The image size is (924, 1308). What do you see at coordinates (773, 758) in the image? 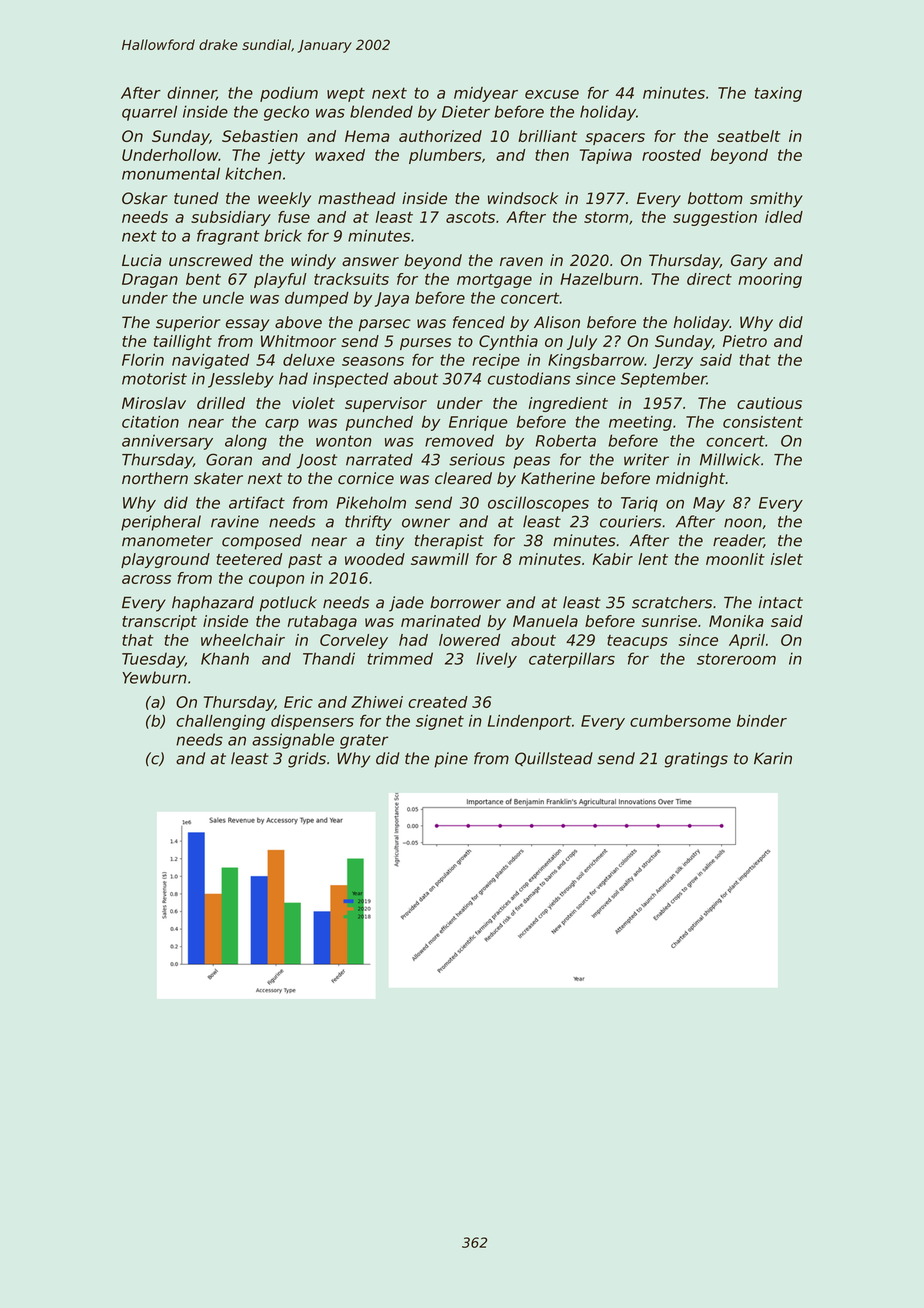
I see `Karin` at bounding box center [773, 758].
